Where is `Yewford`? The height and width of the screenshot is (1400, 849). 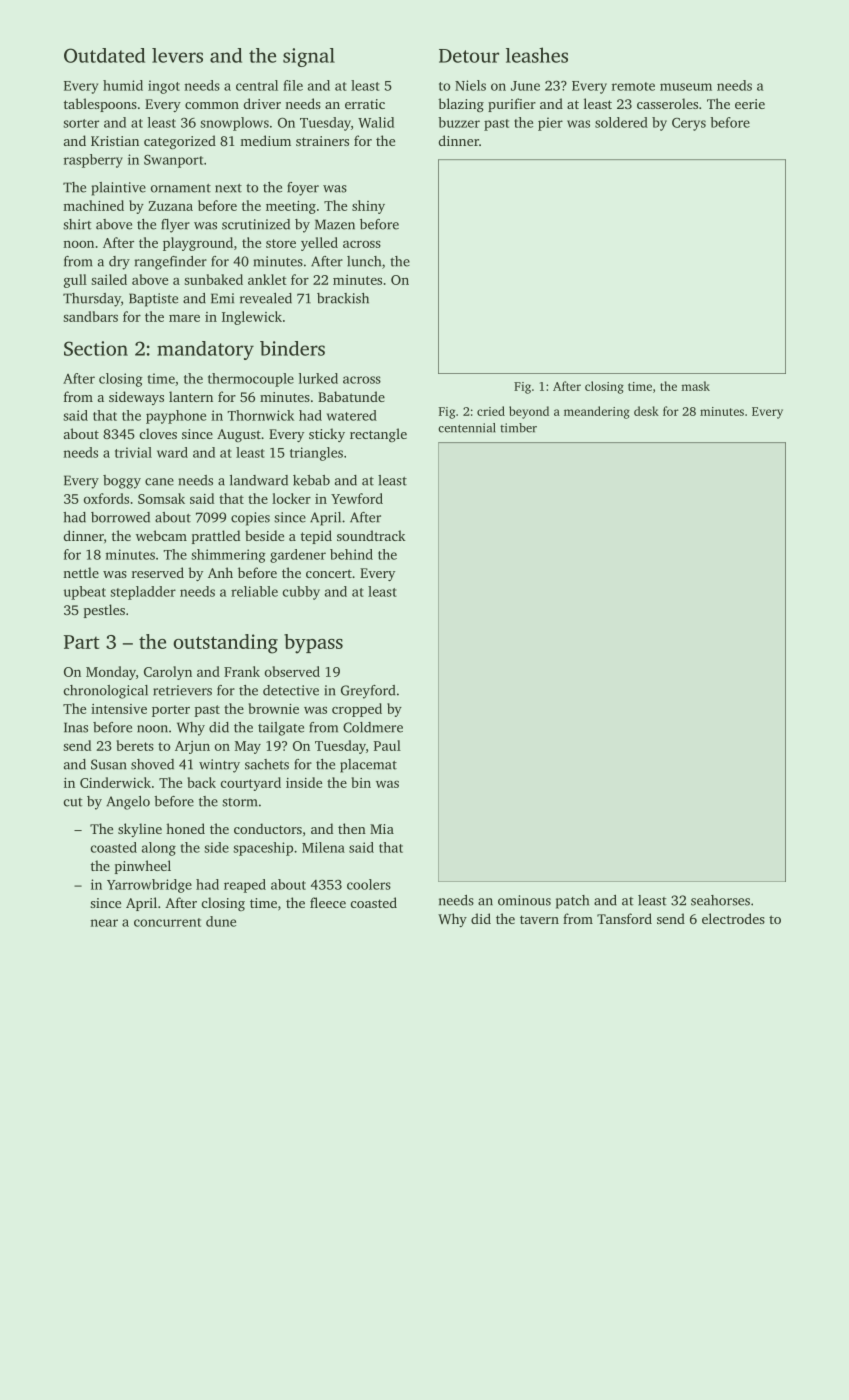
Yewford is located at coordinates (357, 498).
